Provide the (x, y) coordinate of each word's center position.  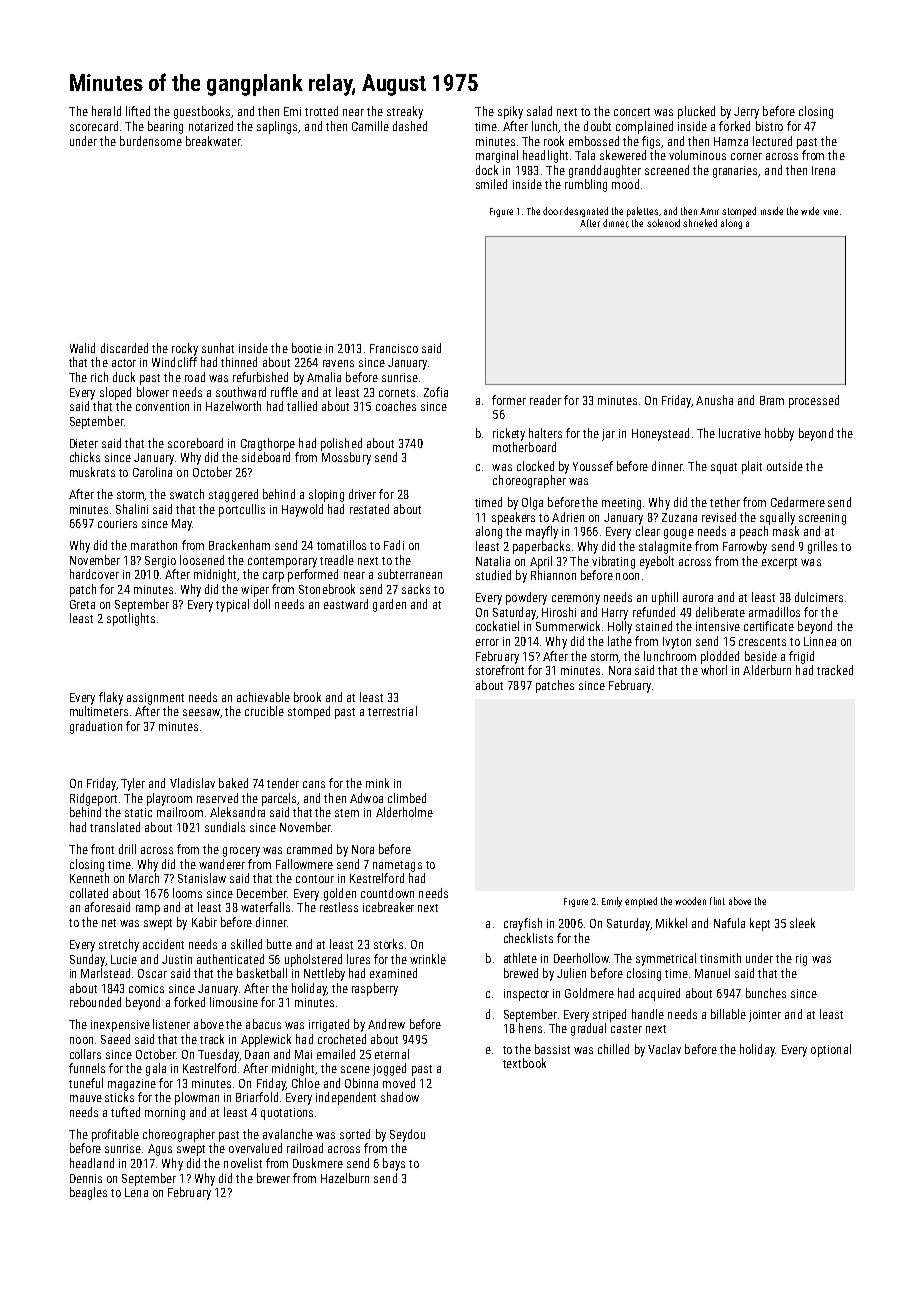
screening (822, 519)
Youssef (593, 466)
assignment (155, 699)
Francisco (394, 348)
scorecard (94, 126)
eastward (346, 604)
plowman (197, 1098)
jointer (765, 1016)
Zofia (436, 392)
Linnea (820, 641)
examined (393, 973)
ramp (148, 910)
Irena (823, 170)
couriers (117, 523)
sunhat (218, 348)
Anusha (714, 400)
